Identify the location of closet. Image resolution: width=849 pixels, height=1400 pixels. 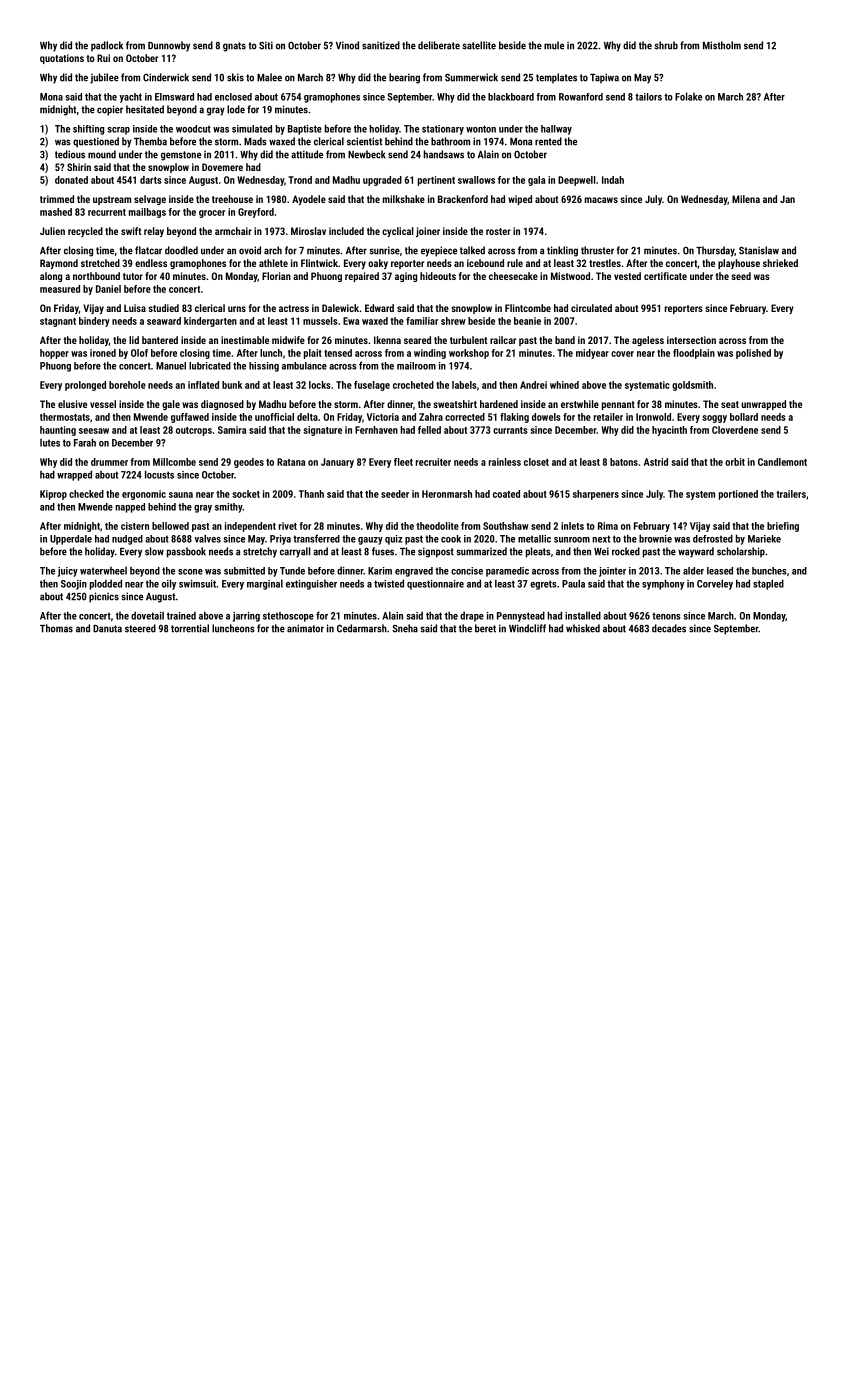
(536, 462).
